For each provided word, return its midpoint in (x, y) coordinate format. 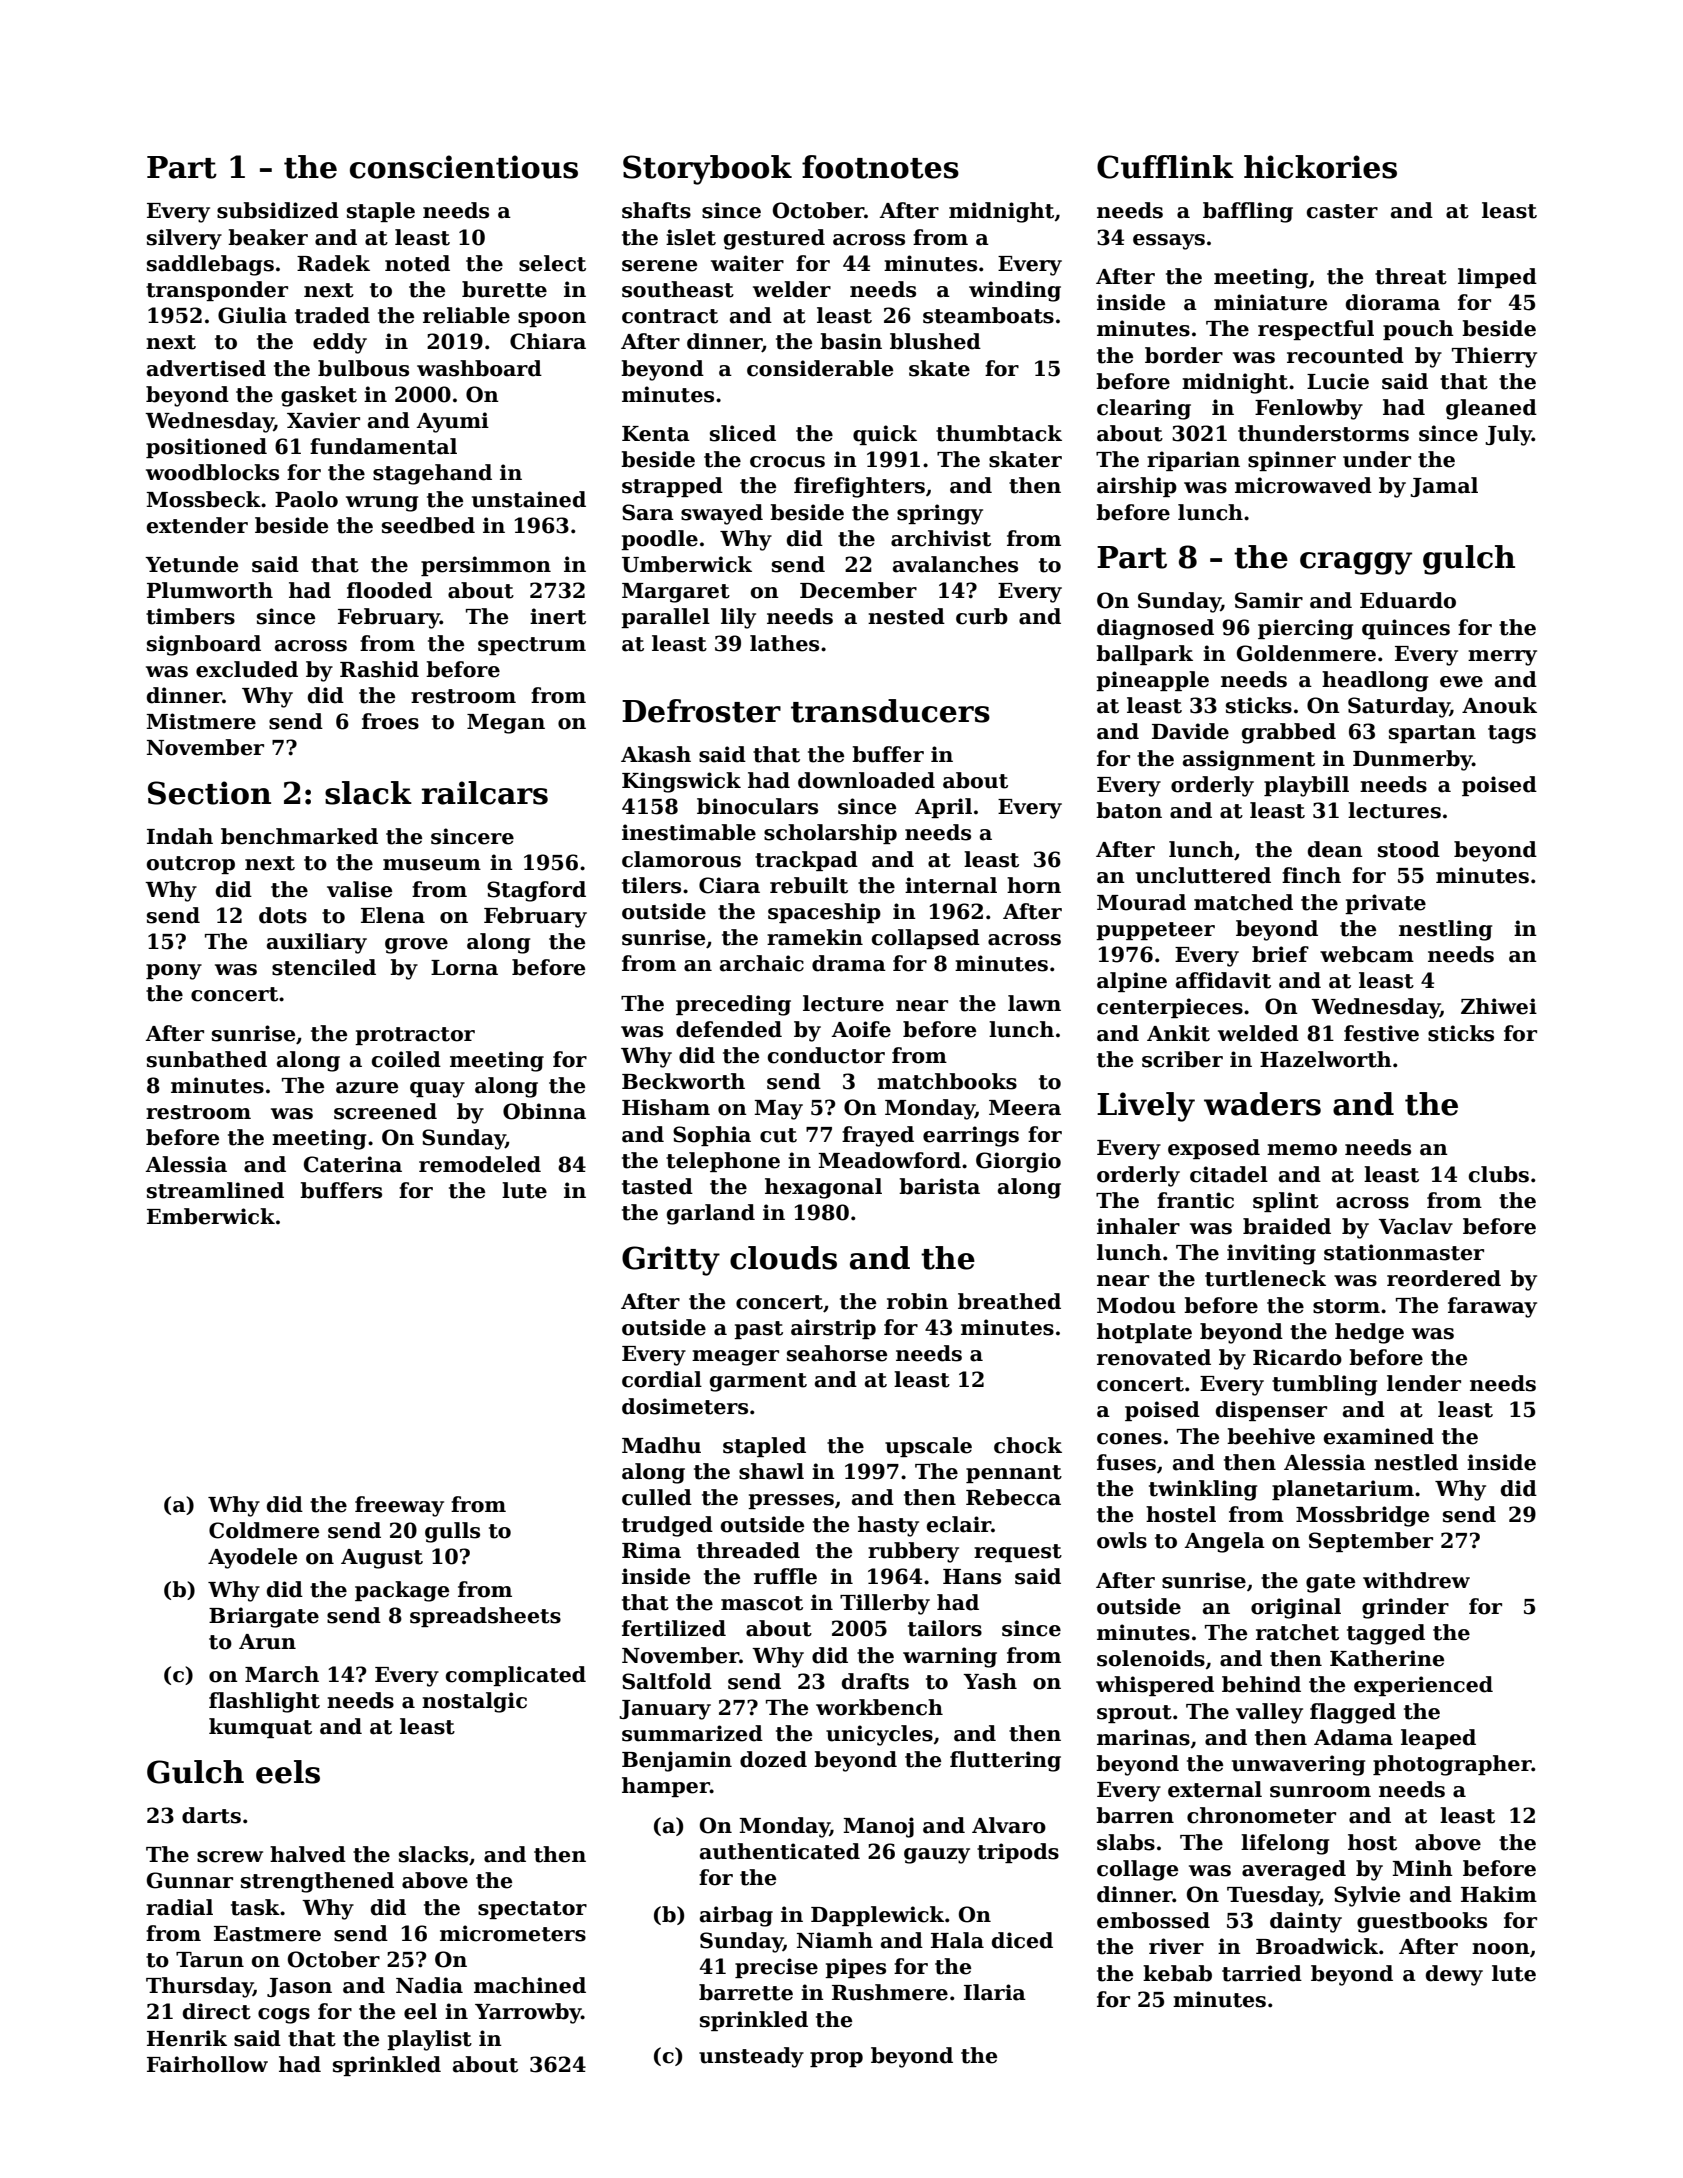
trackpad (806, 861)
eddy (340, 343)
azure (367, 1088)
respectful (1316, 330)
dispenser (1271, 1411)
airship (1137, 487)
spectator (532, 1910)
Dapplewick (877, 1916)
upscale (928, 1447)
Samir (1269, 600)
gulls (452, 1532)
